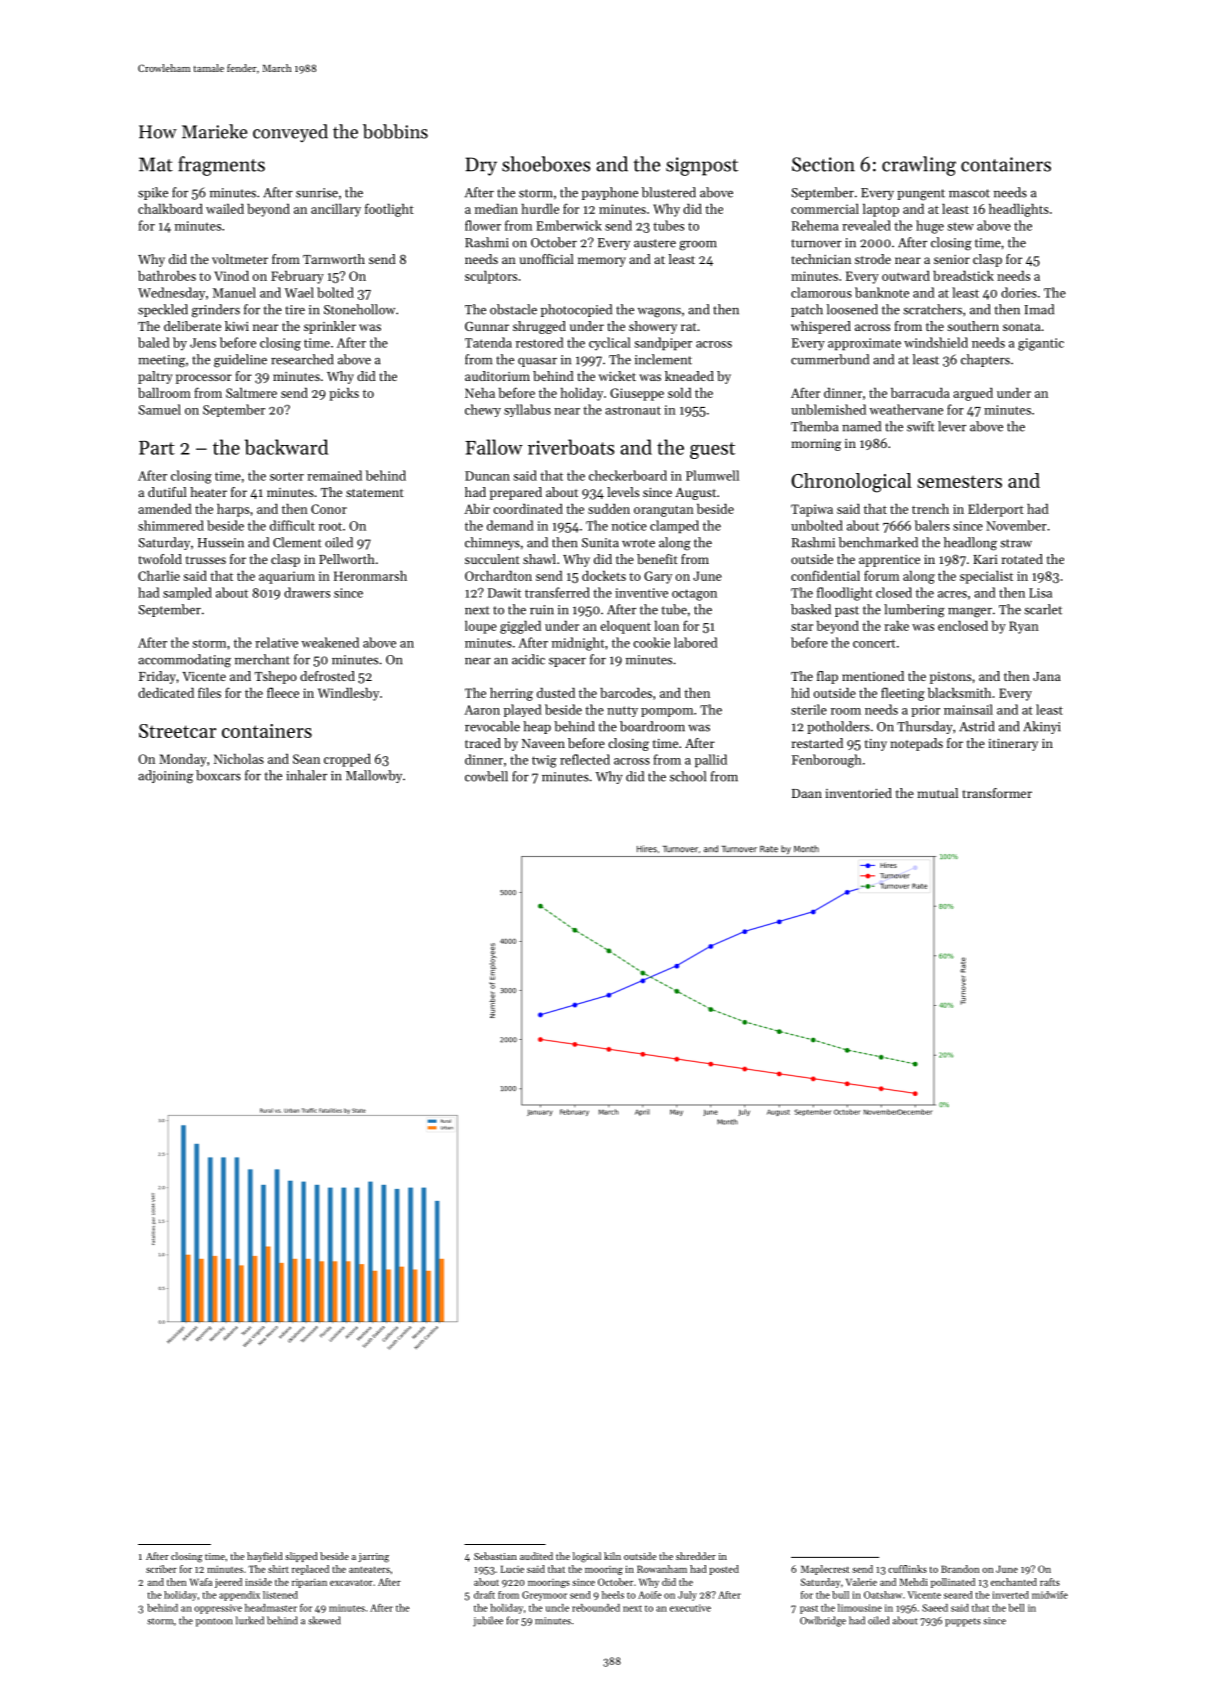  Describe the element at coordinates (540, 209) in the document. I see `hurdle` at that location.
